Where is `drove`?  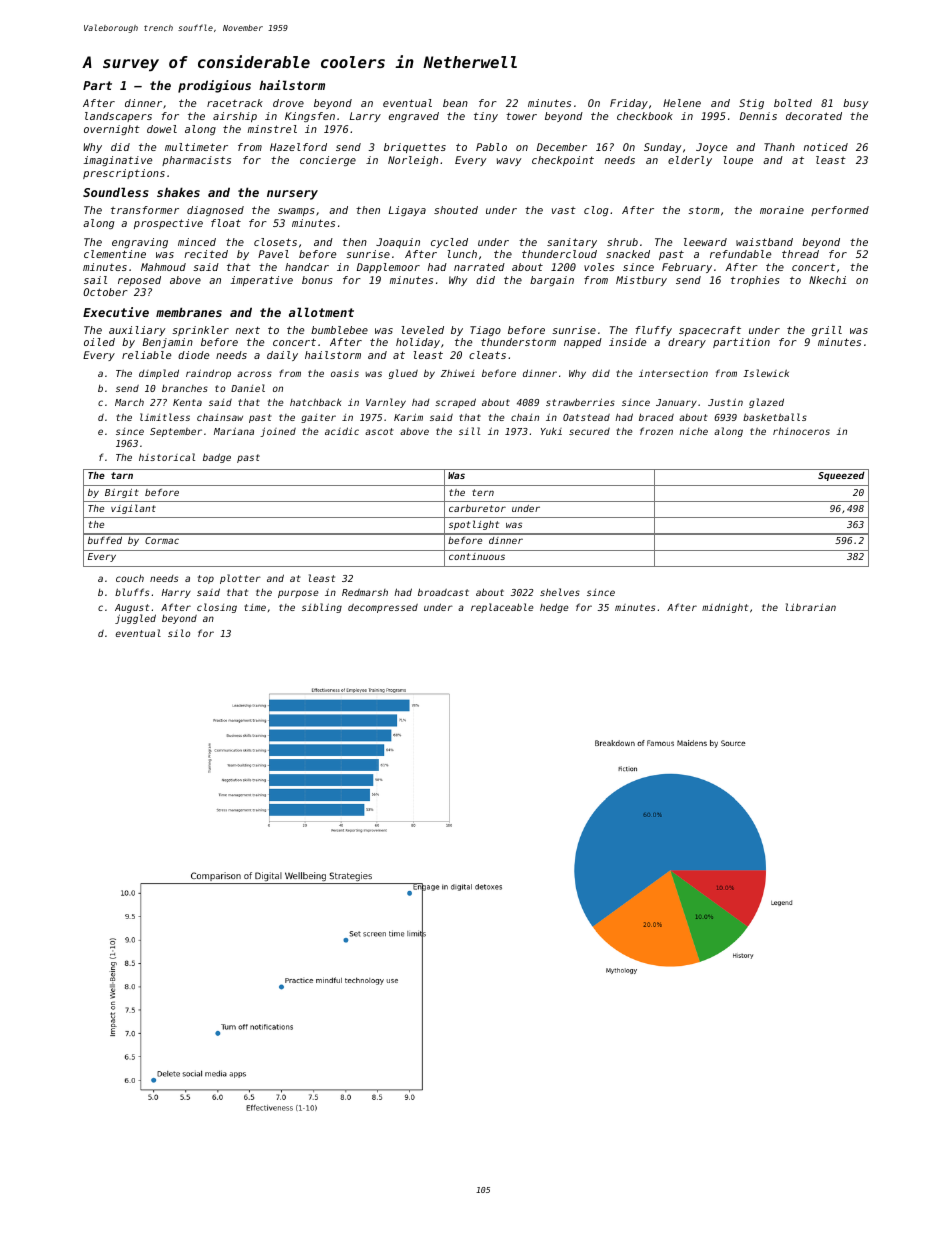
drove is located at coordinates (288, 103).
